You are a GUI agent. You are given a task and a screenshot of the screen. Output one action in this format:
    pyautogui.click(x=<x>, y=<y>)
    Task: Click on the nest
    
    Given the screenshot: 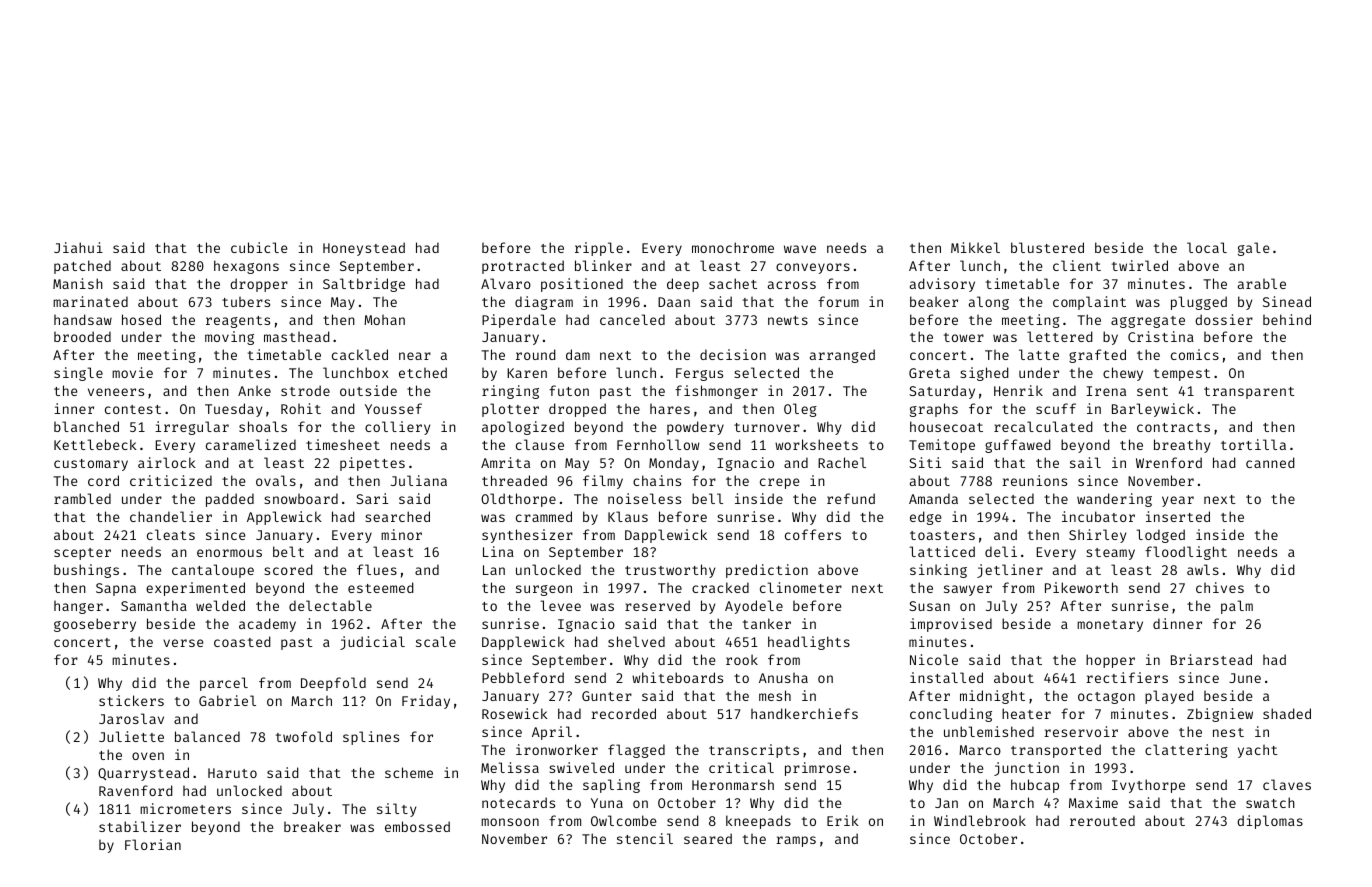 What is the action you would take?
    pyautogui.click(x=1228, y=732)
